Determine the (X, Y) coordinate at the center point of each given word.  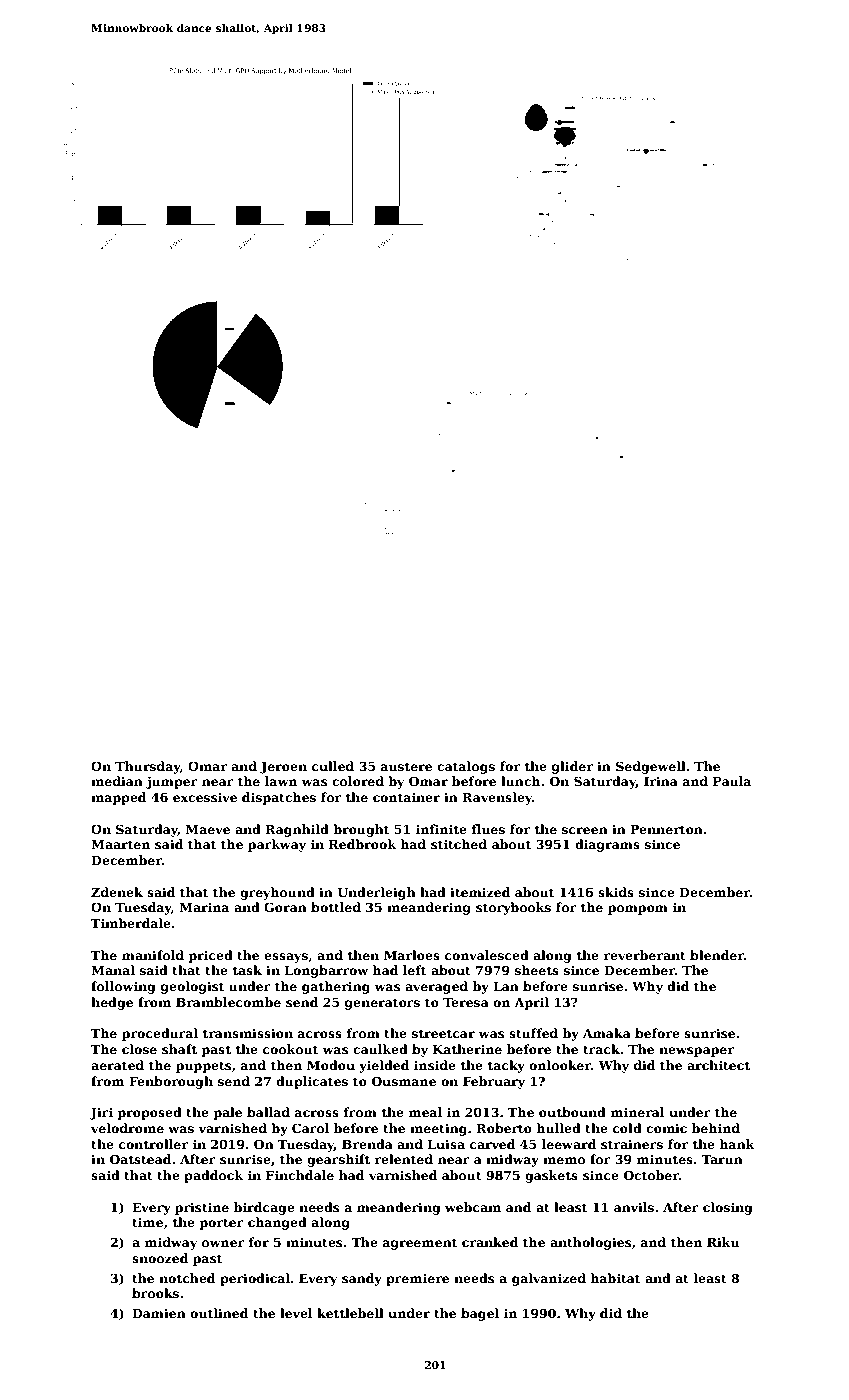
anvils (634, 1207)
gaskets (551, 1176)
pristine (202, 1208)
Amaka (607, 1033)
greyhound (277, 893)
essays (286, 958)
